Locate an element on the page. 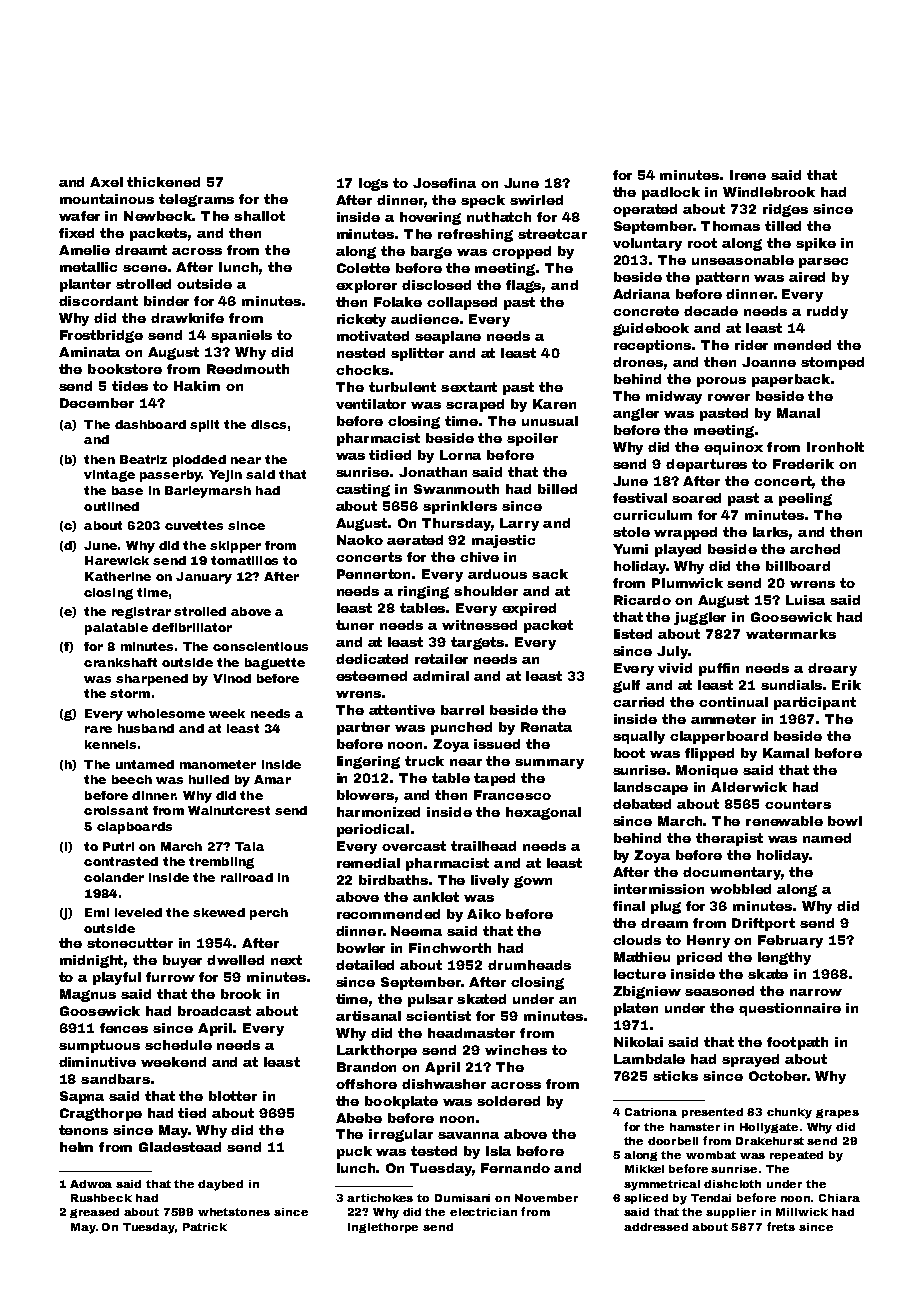 Image resolution: width=924 pixels, height=1308 pixels. plug is located at coordinates (666, 907).
